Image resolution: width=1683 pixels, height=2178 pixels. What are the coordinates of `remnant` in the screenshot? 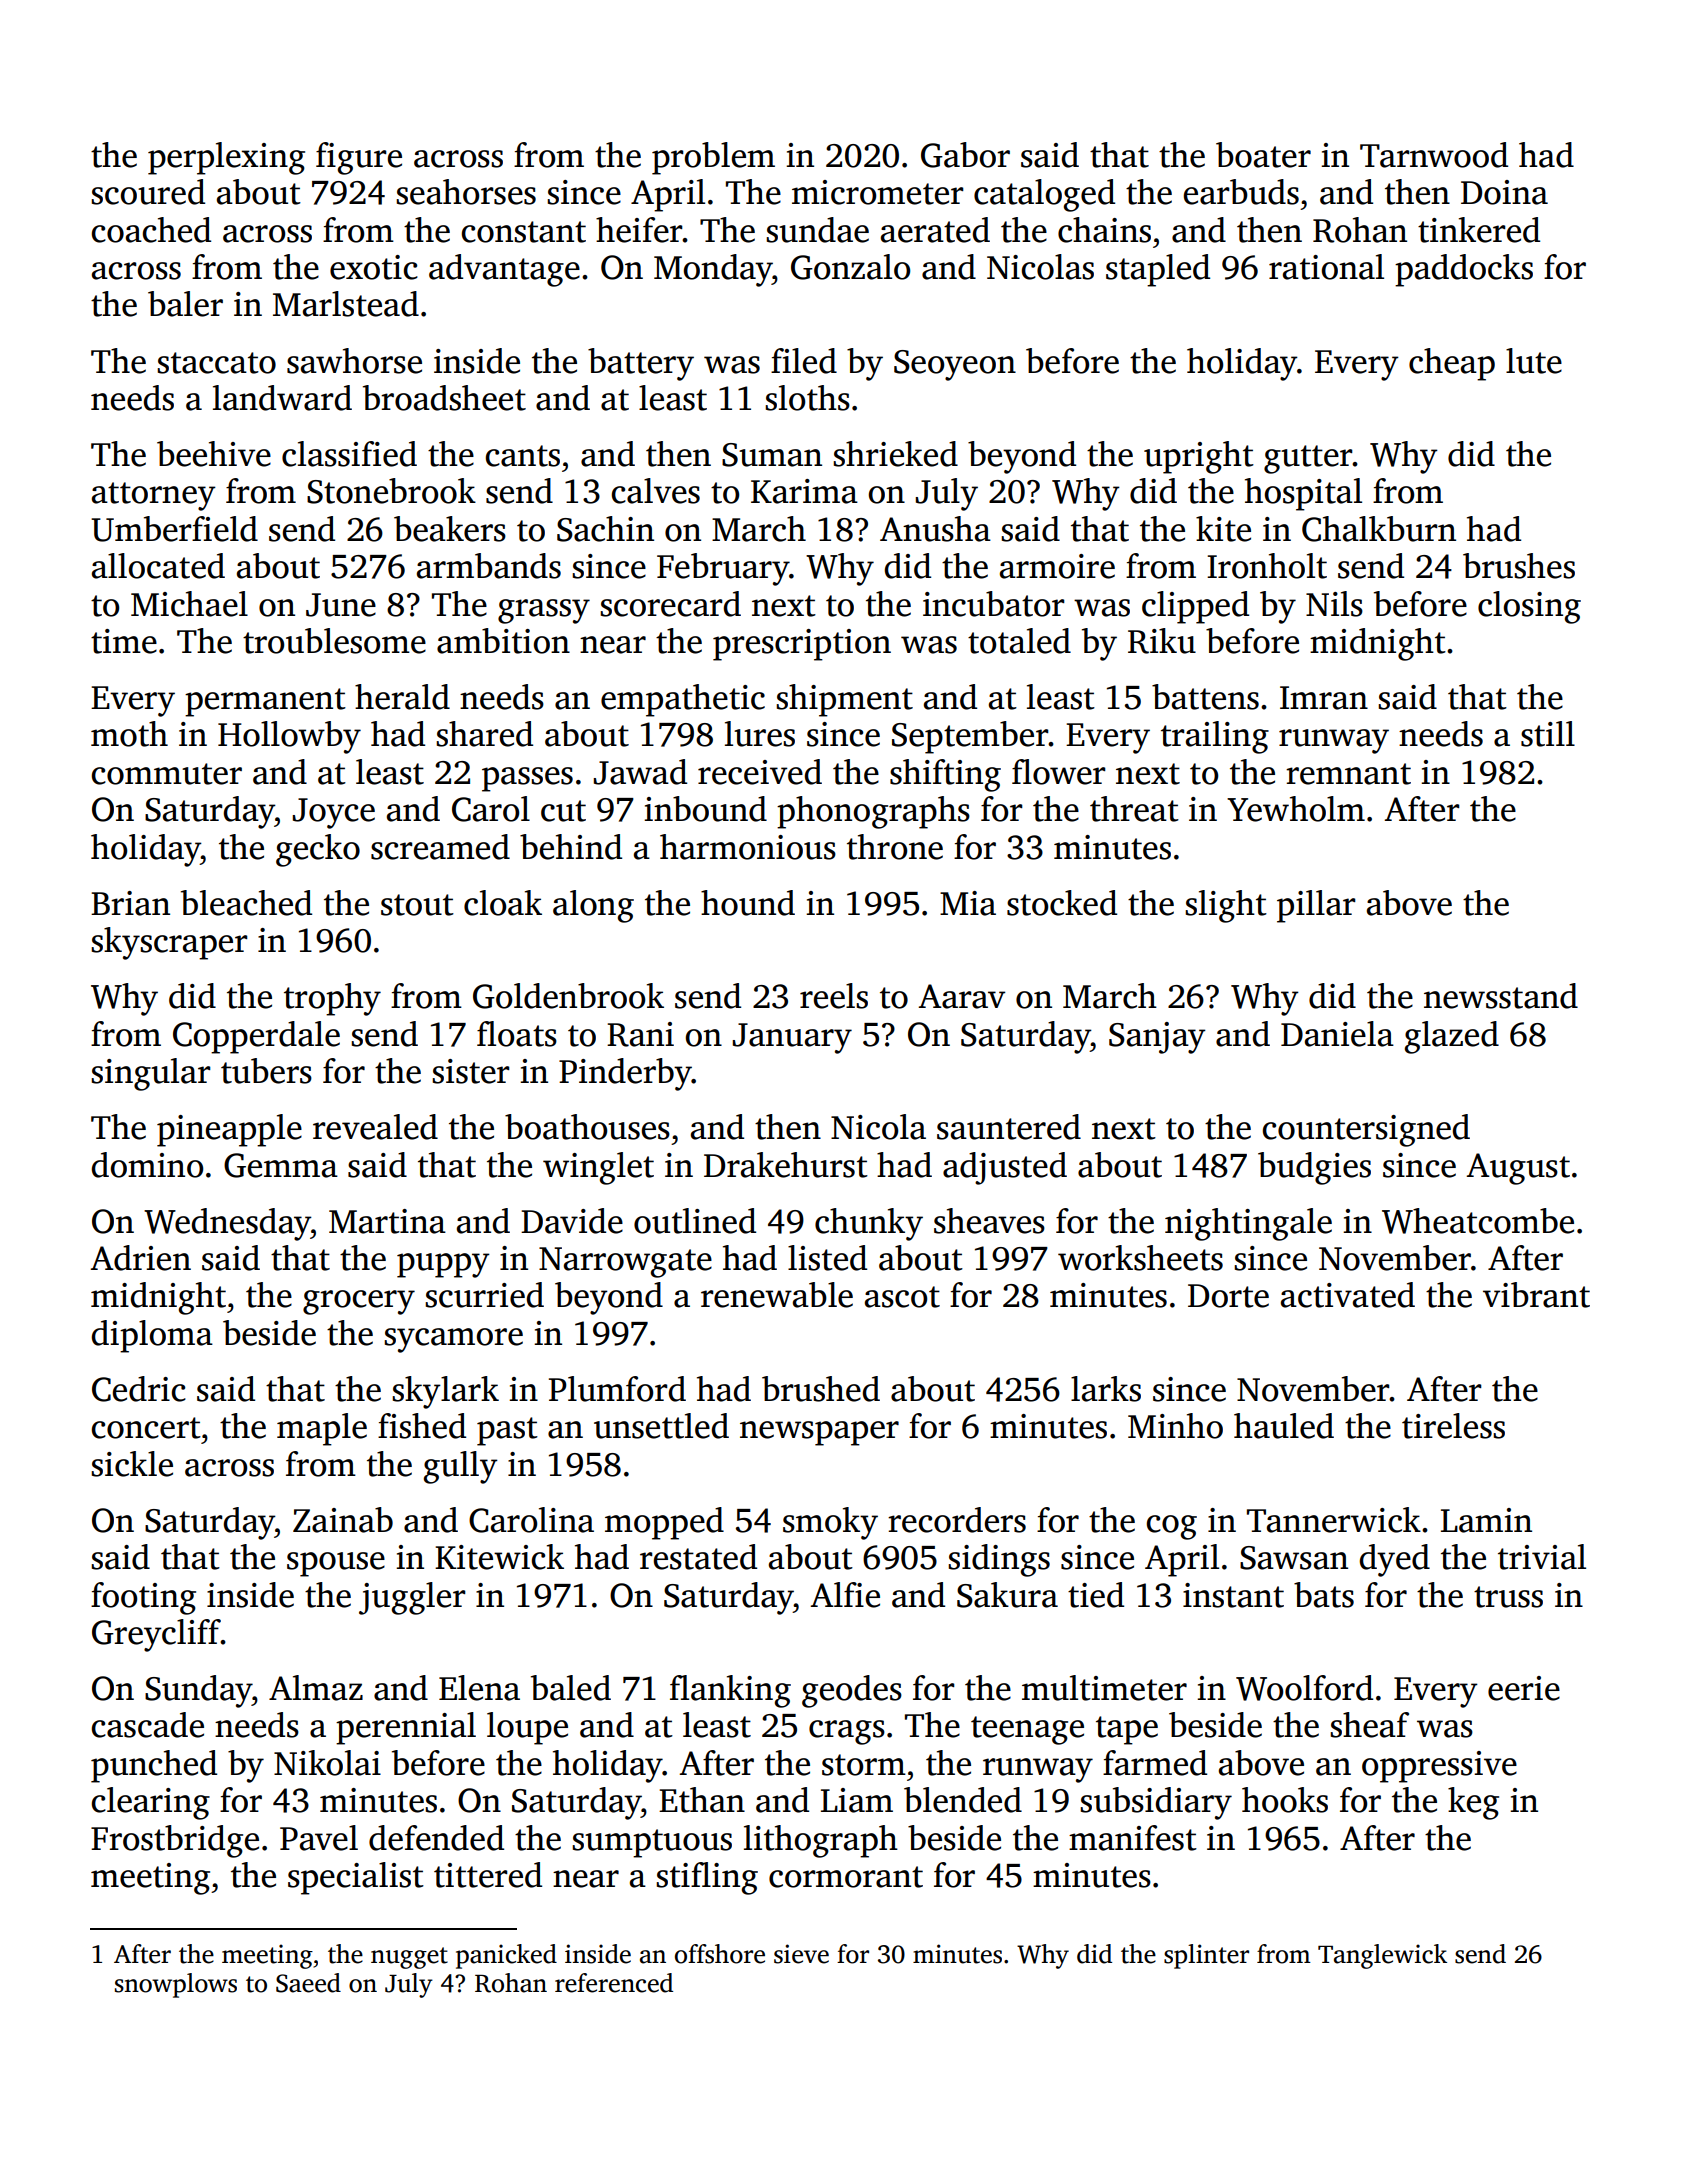 It's located at (1348, 774).
